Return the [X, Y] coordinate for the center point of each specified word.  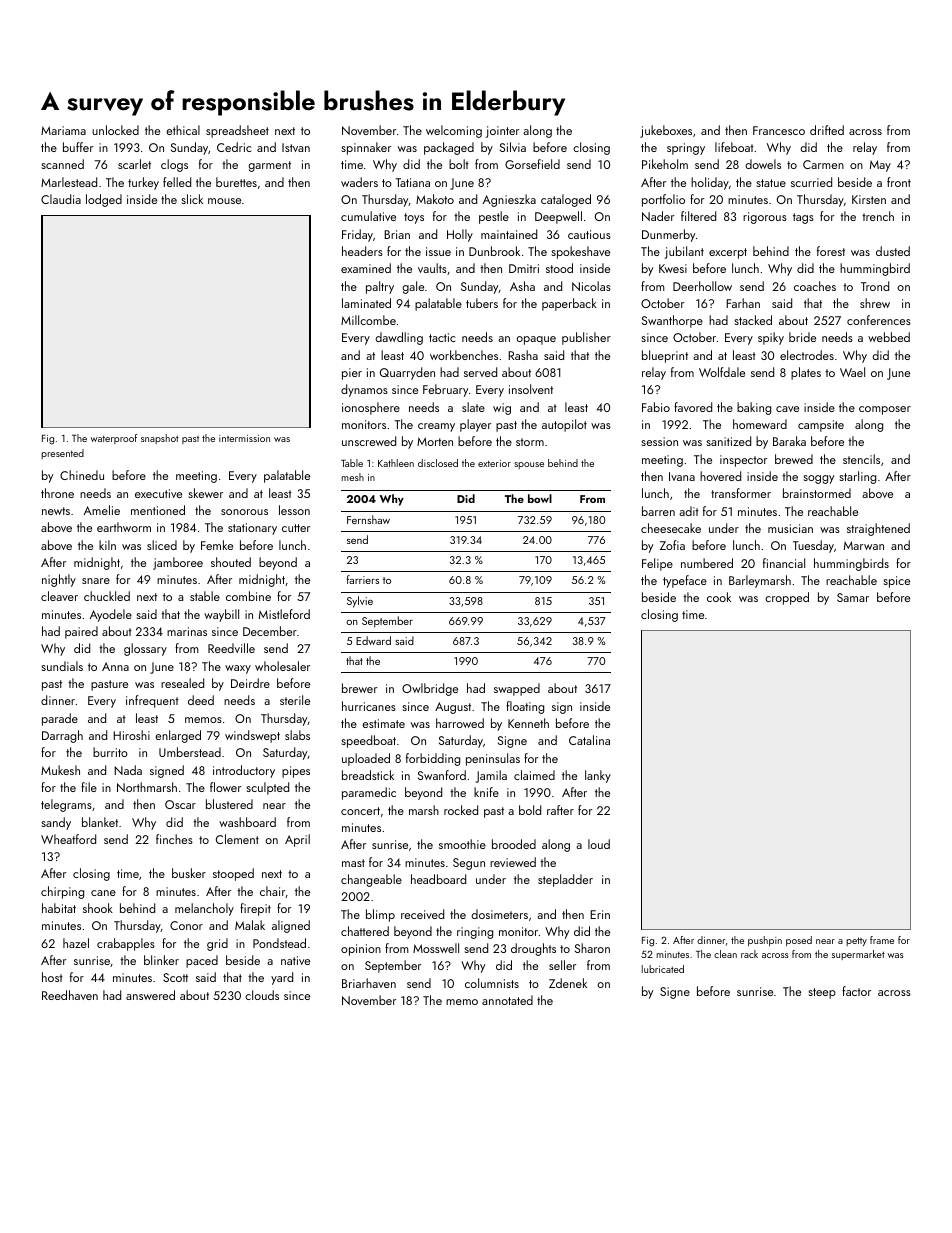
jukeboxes [666, 131]
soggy [818, 479]
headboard [438, 879]
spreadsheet [237, 131]
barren [658, 511]
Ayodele [111, 615]
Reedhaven [70, 995]
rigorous [765, 218]
